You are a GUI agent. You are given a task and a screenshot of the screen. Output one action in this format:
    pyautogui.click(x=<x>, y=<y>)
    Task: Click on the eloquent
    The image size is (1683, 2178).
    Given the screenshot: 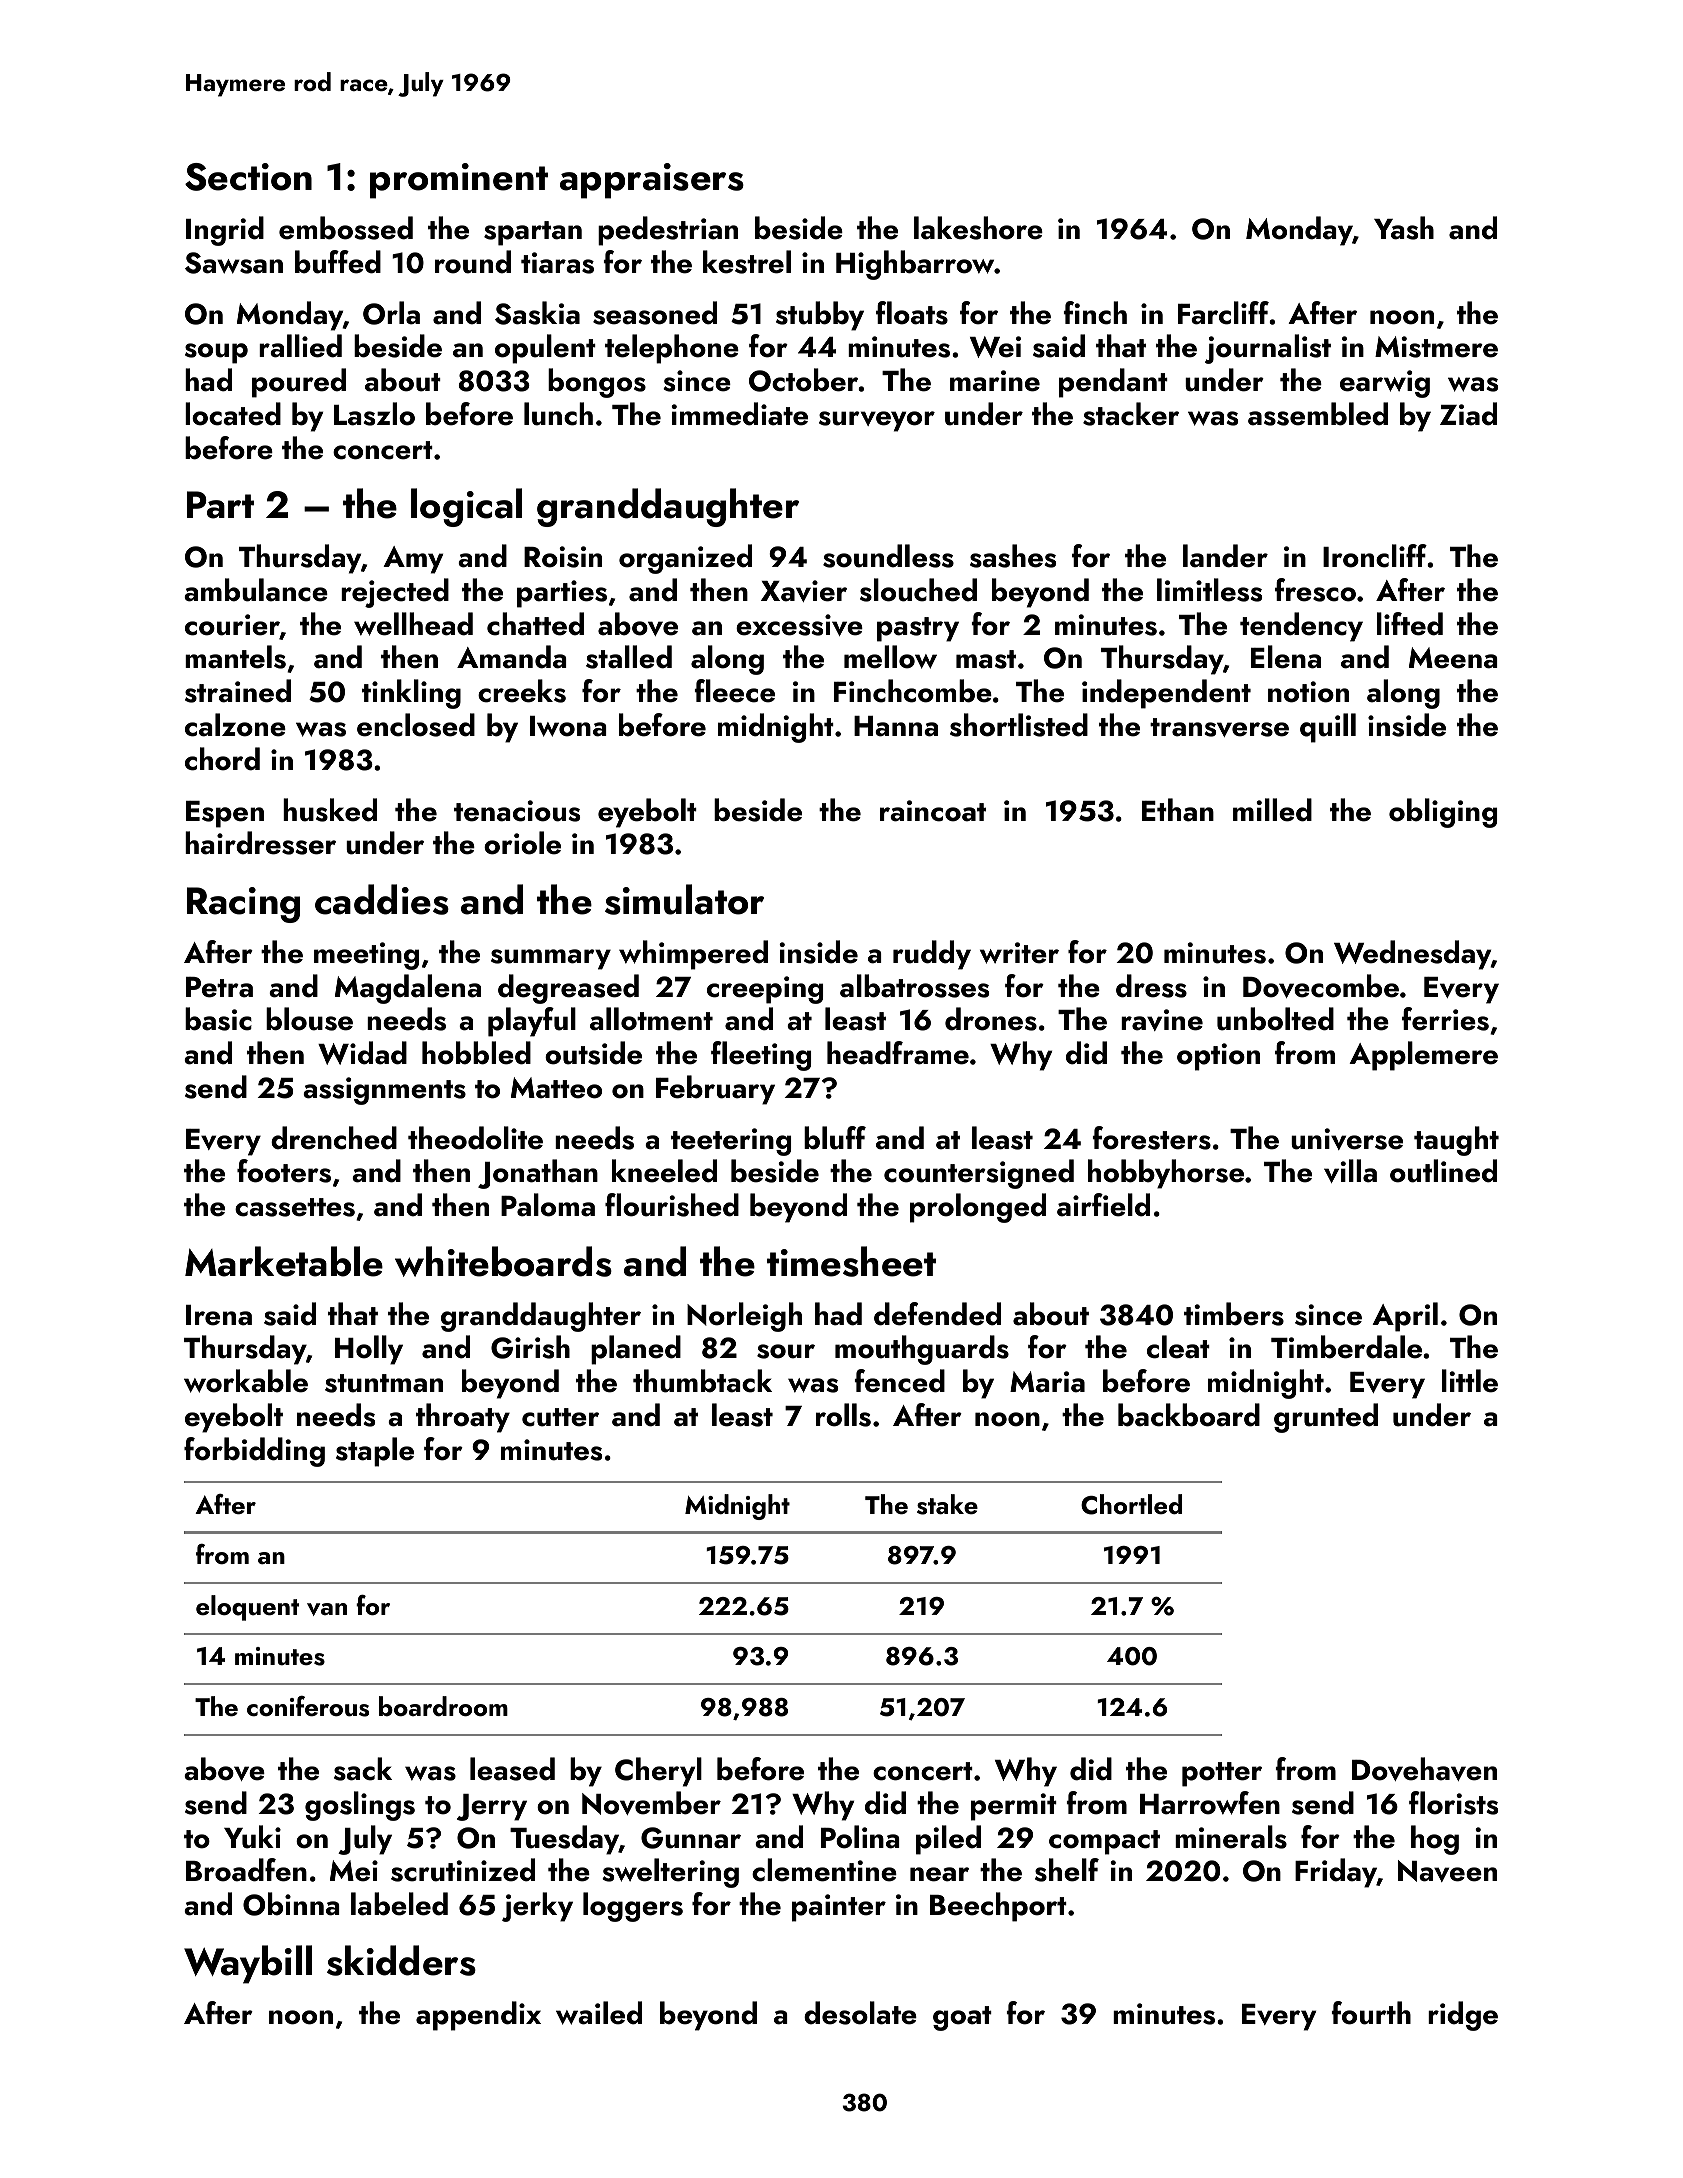 What is the action you would take?
    pyautogui.click(x=247, y=1608)
